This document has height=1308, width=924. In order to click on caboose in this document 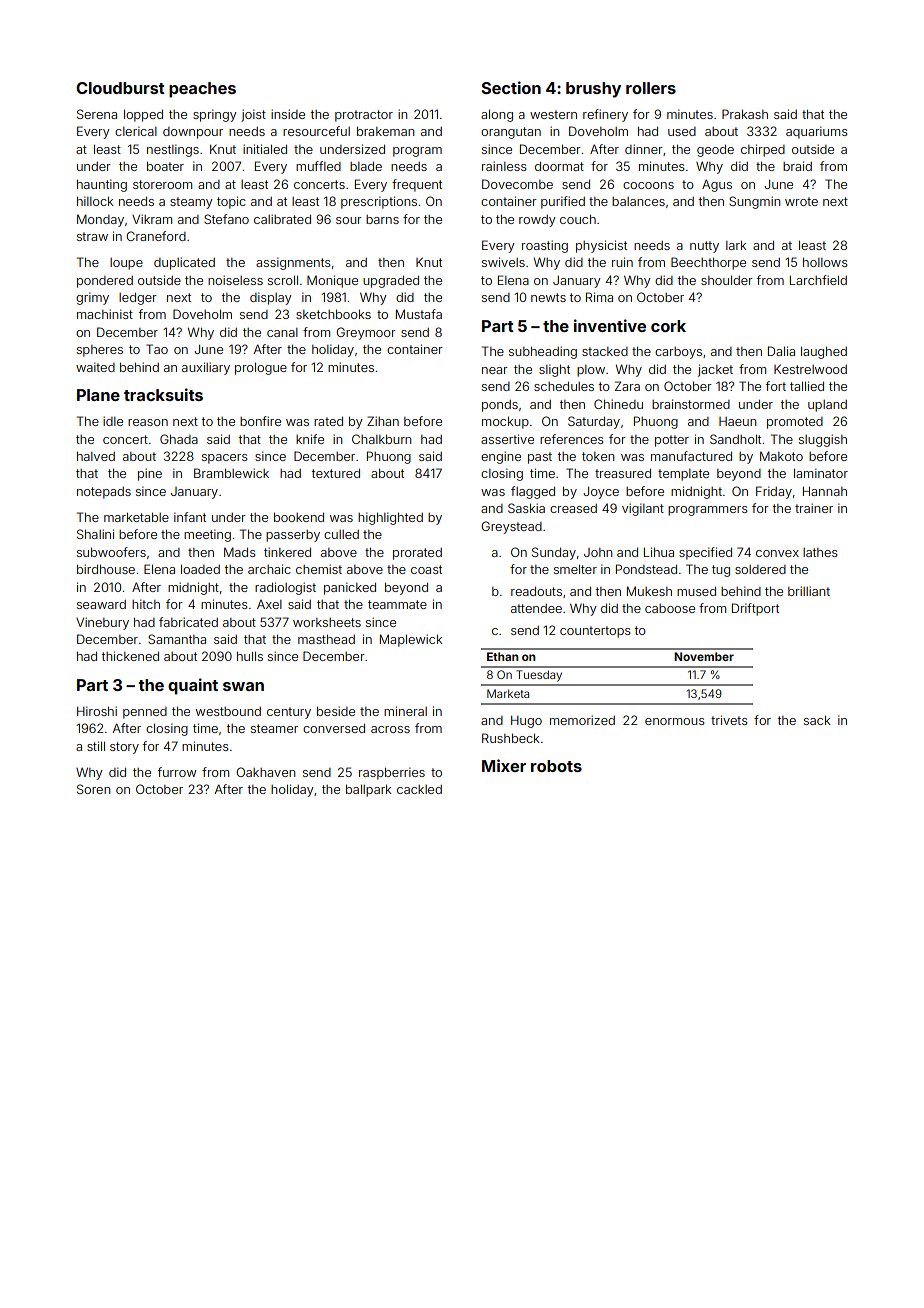, I will do `click(670, 608)`.
